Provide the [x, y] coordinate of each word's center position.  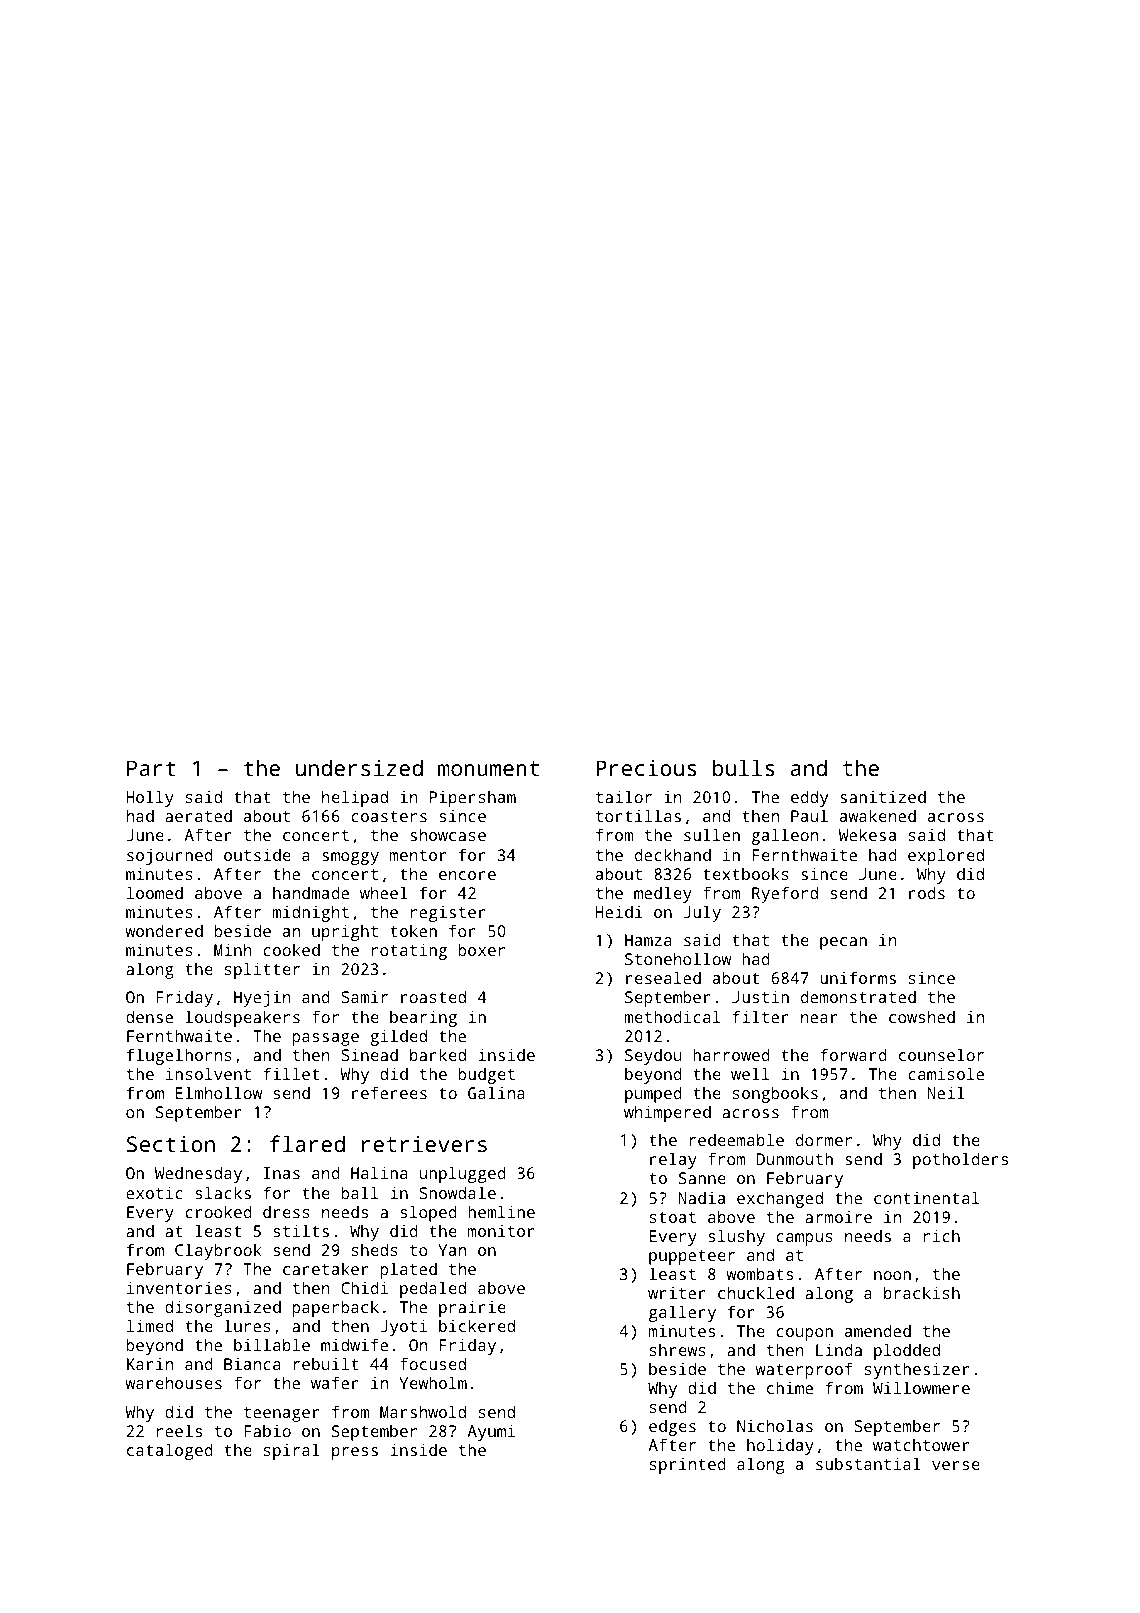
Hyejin [262, 999]
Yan [452, 1250]
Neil [946, 1092]
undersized [359, 767]
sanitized [883, 796]
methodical [672, 1016]
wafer [335, 1382]
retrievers [424, 1143]
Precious [646, 767]
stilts [301, 1230]
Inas [282, 1173]
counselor [941, 1054]
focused [433, 1363]
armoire [838, 1217]
